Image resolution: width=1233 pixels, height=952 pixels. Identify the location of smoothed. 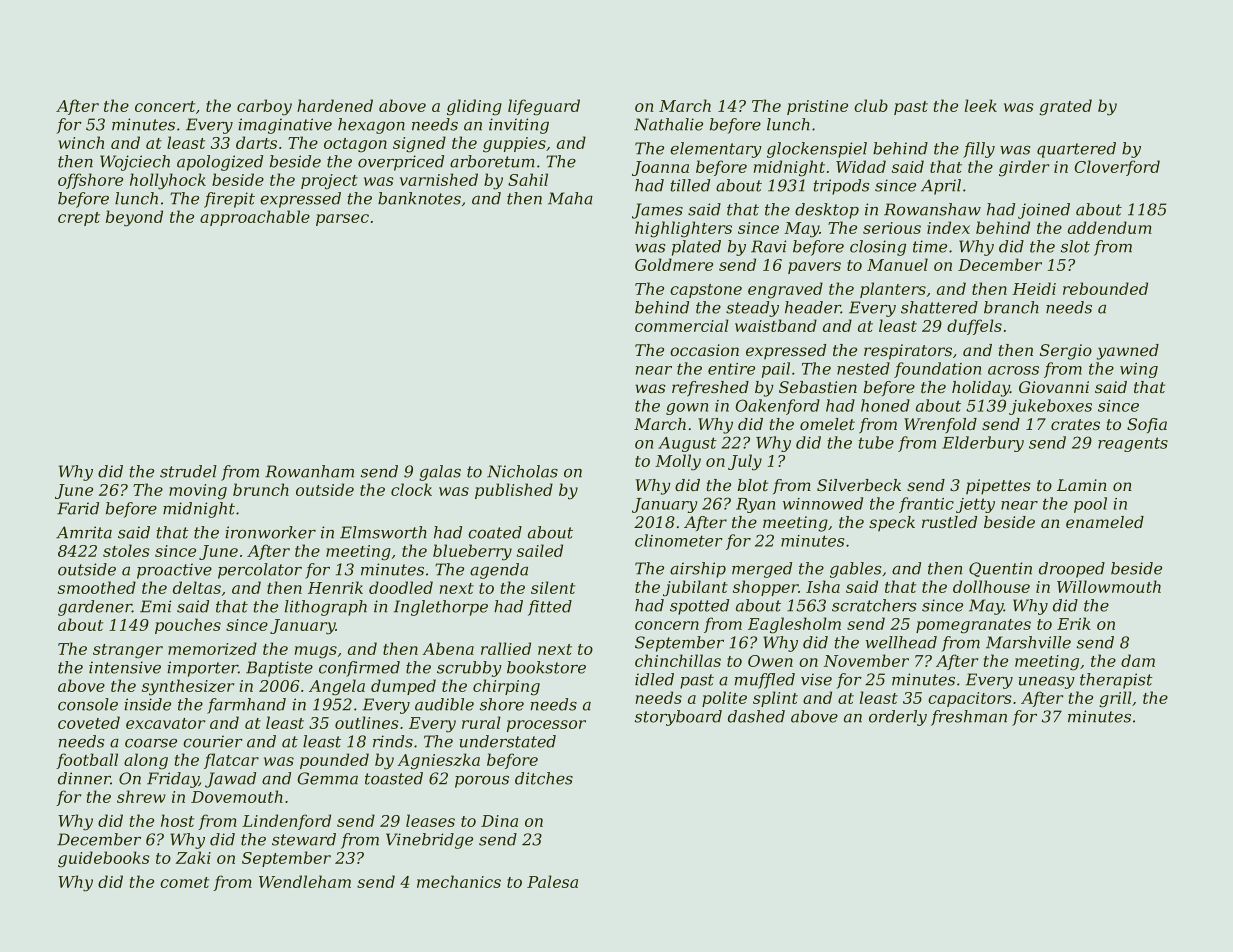
(97, 587).
